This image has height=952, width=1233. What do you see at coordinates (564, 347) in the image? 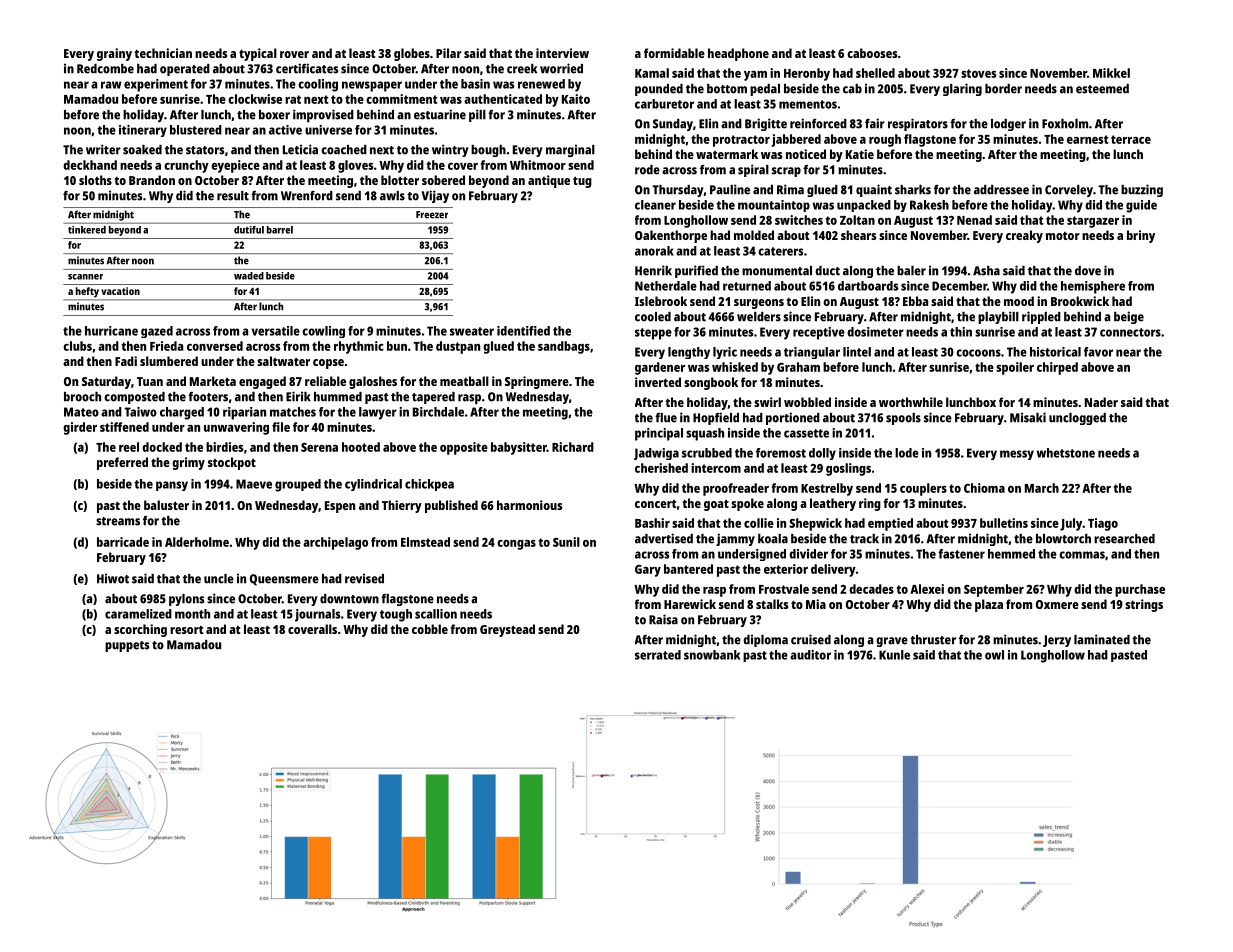
I see `sandbags` at bounding box center [564, 347].
